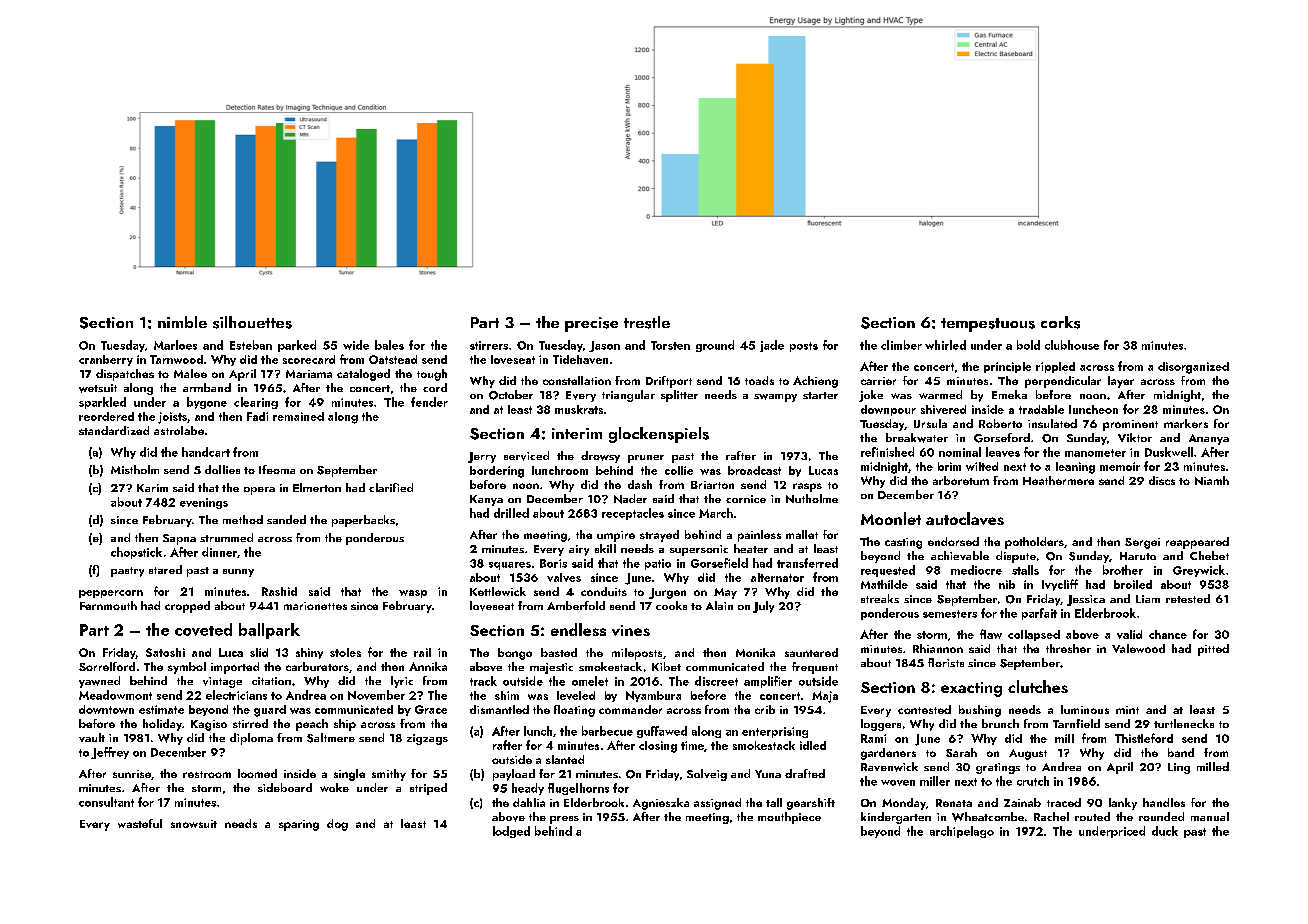  What do you see at coordinates (647, 322) in the image?
I see `trestle` at bounding box center [647, 322].
